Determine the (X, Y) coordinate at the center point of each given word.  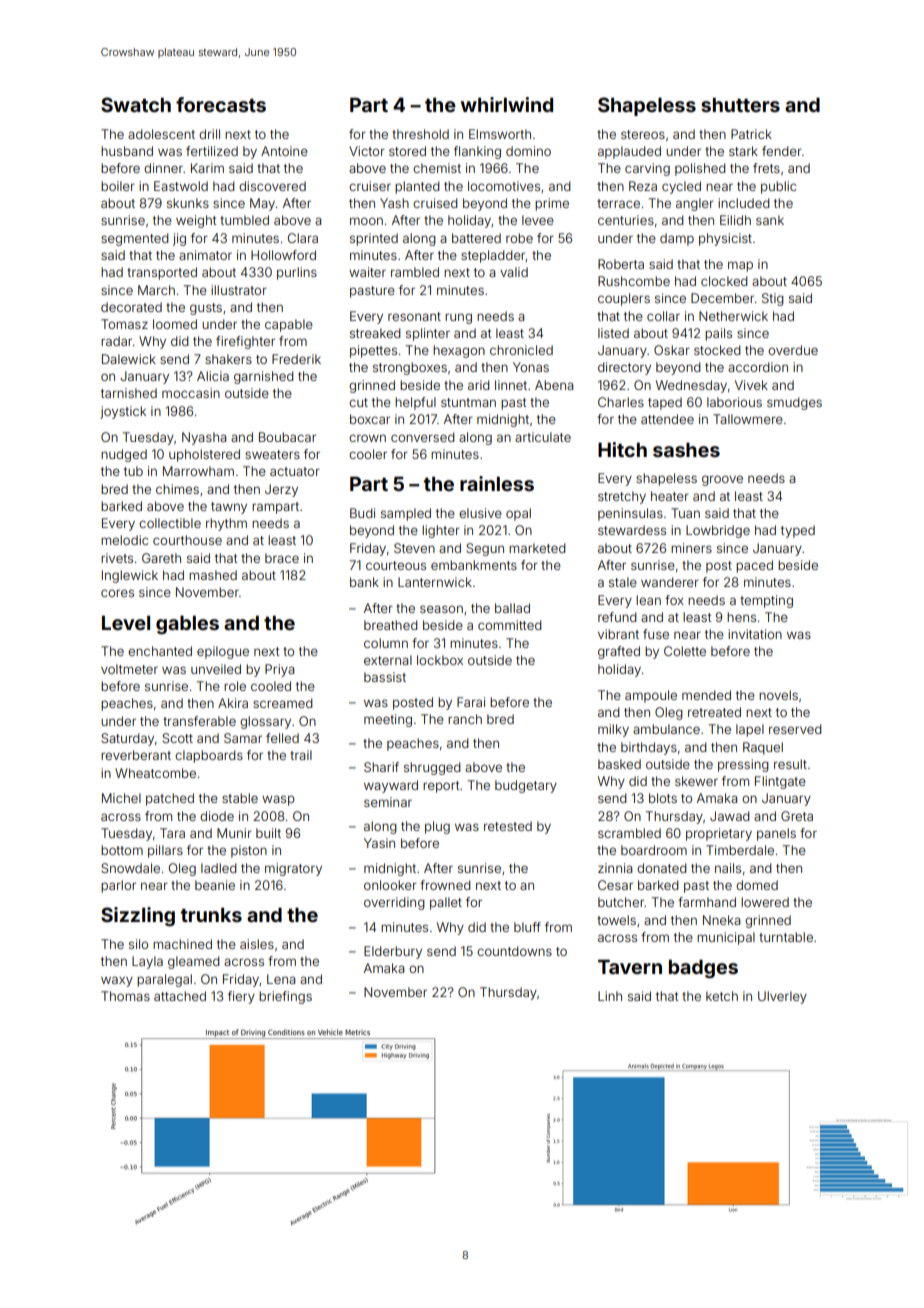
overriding (394, 903)
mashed (213, 575)
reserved (795, 729)
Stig (773, 299)
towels (616, 920)
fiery (241, 997)
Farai (471, 702)
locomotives (504, 186)
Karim (207, 168)
